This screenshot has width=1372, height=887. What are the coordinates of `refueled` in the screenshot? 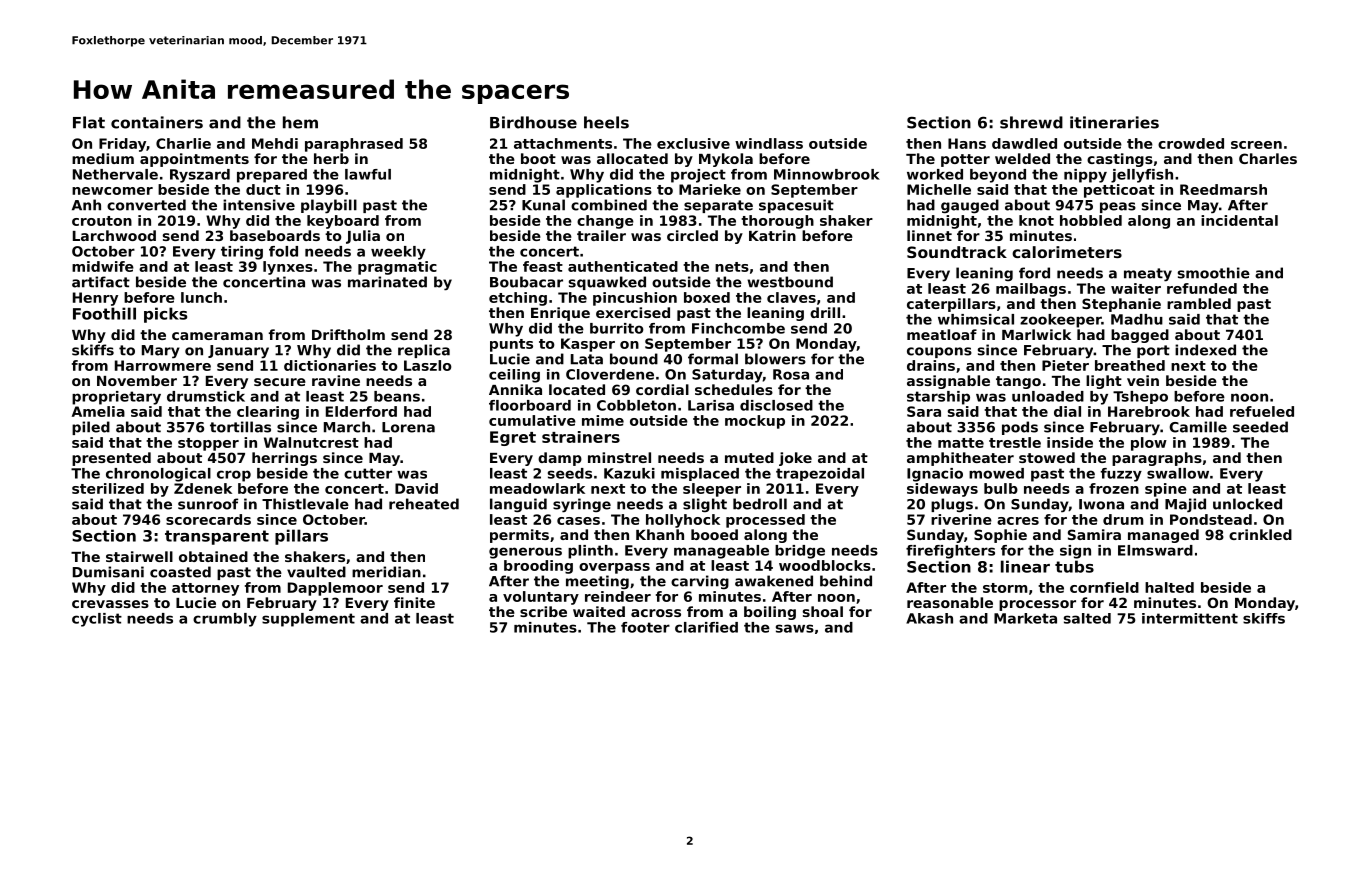 It's located at (1262, 411).
